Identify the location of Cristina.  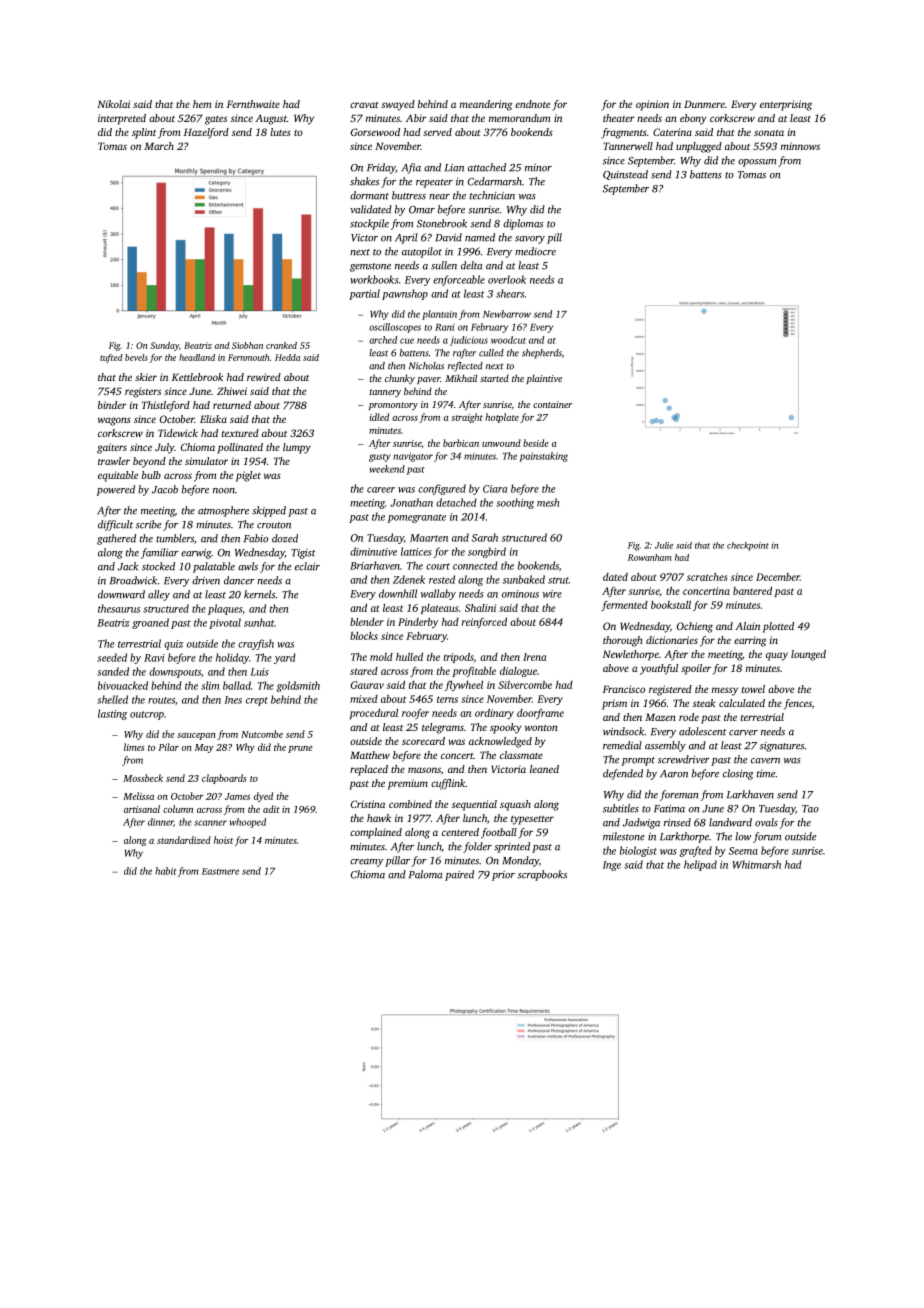
(368, 804).
